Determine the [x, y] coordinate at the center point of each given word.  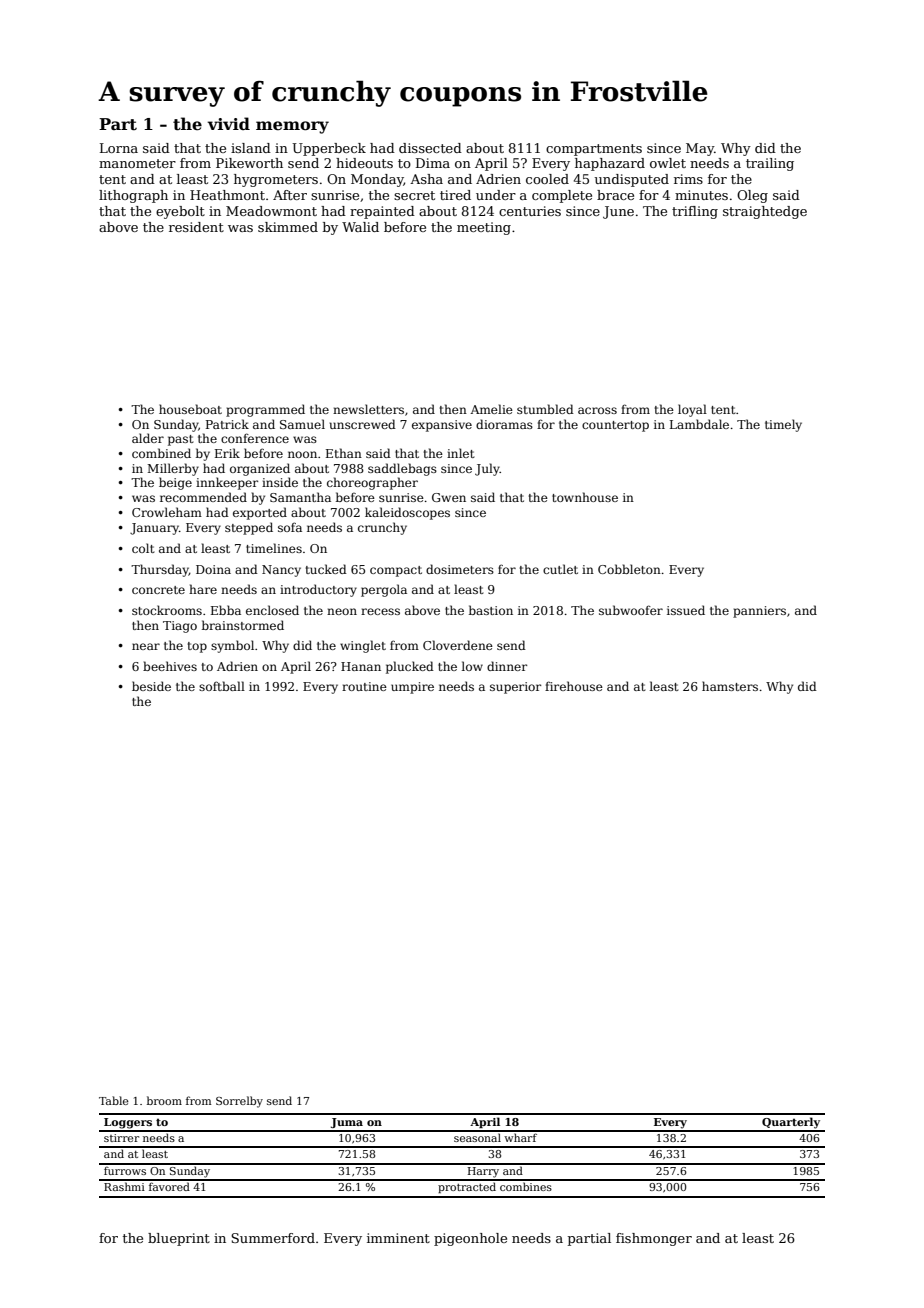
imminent [398, 1238]
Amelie [491, 409]
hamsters [730, 686]
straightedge [765, 212]
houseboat [190, 409]
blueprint [179, 1239]
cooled [547, 179]
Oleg [752, 196]
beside [151, 686]
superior [515, 688]
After [290, 195]
